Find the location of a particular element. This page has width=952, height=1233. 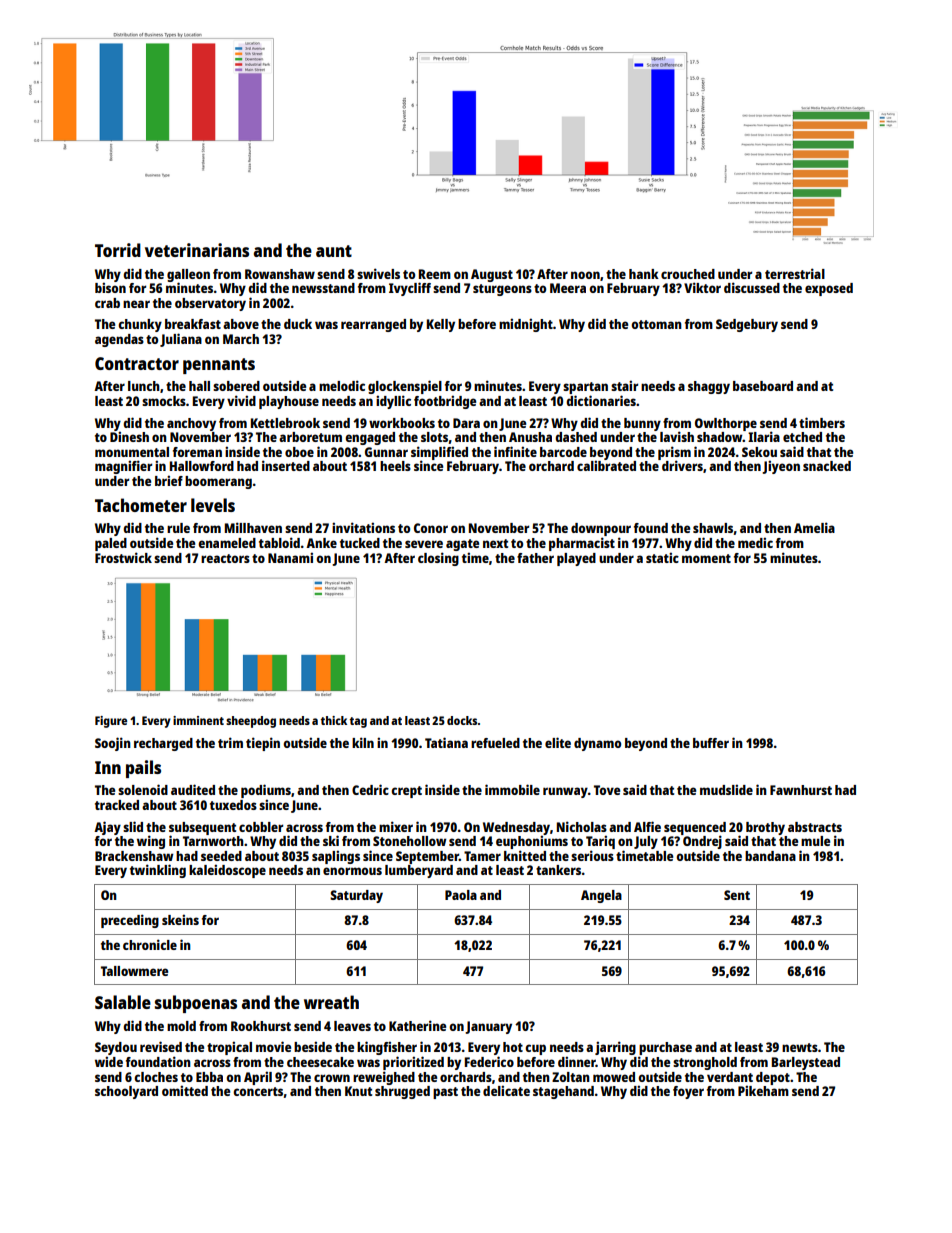

buffer is located at coordinates (711, 743).
